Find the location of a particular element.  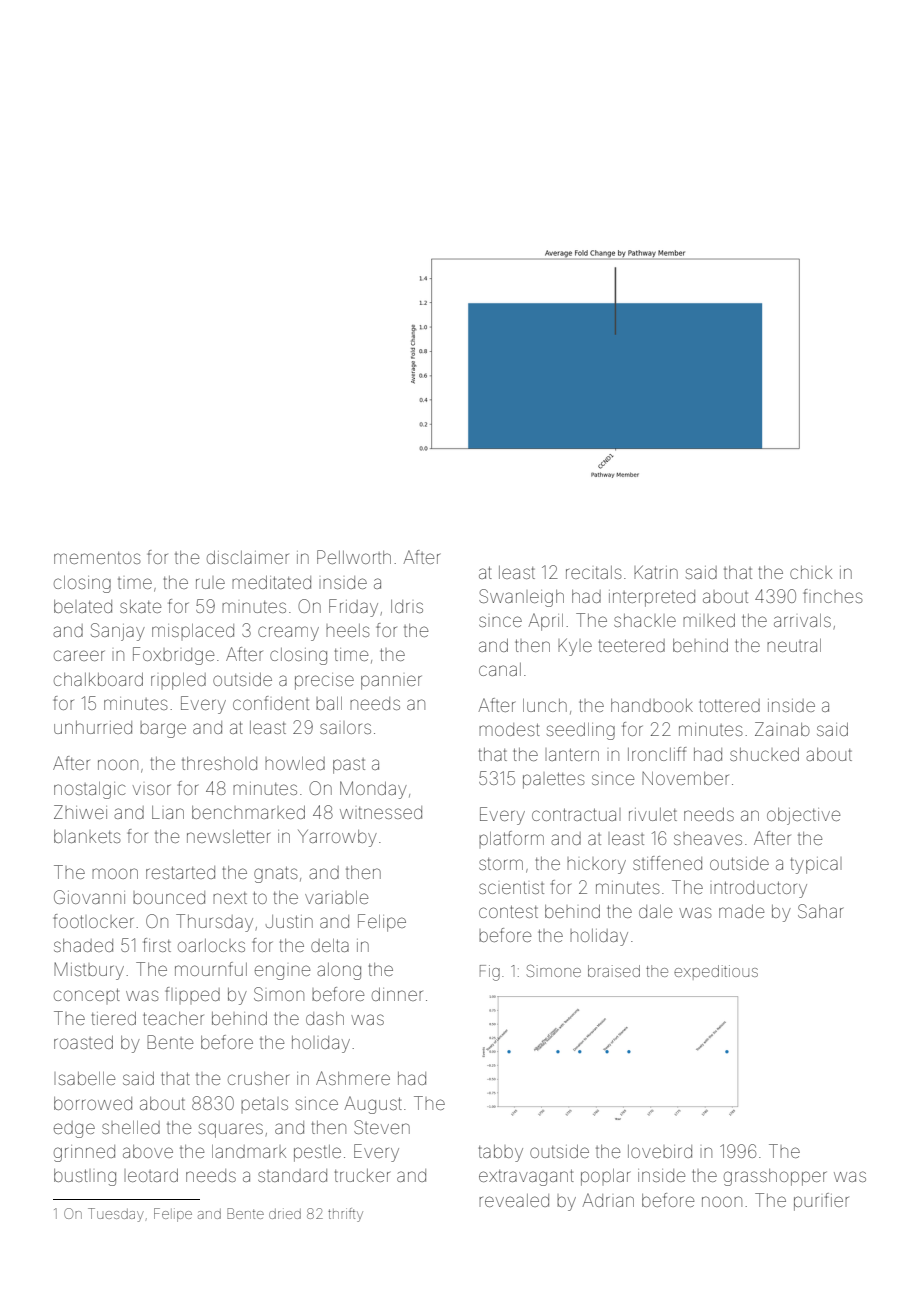

delta is located at coordinates (330, 945).
